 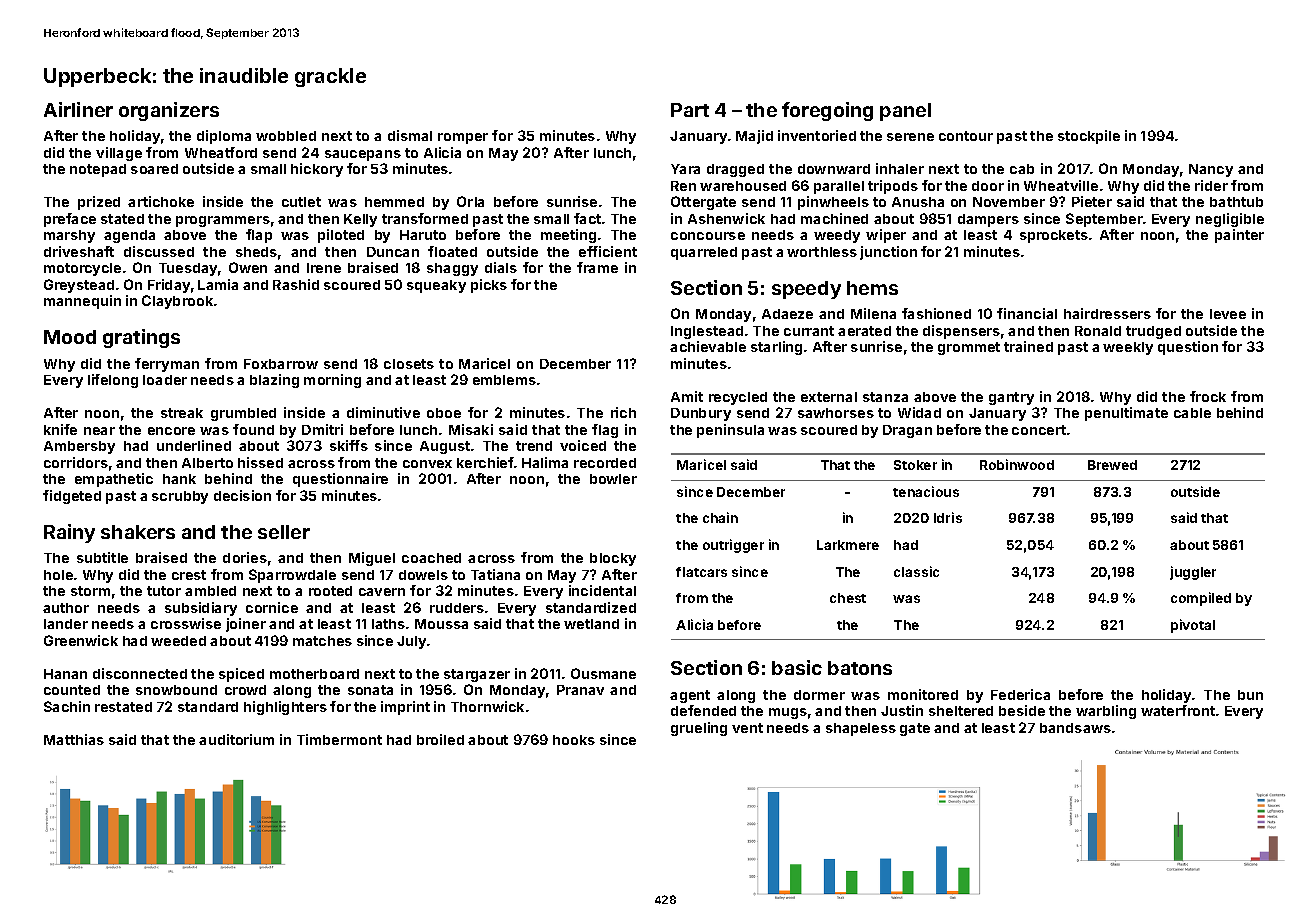 What do you see at coordinates (1112, 465) in the screenshot?
I see `Brewed` at bounding box center [1112, 465].
